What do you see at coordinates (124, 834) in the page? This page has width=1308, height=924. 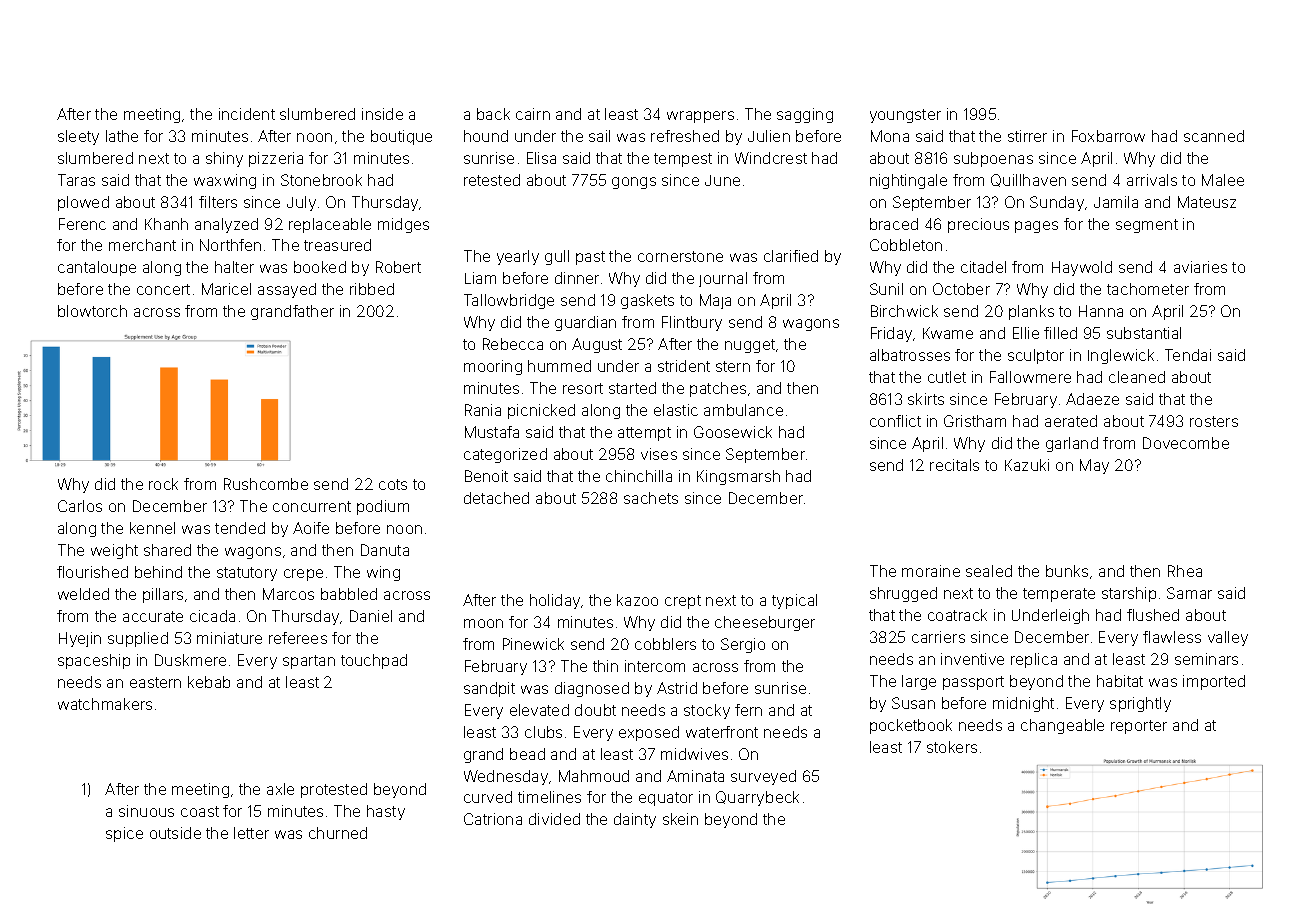 I see `spice` at bounding box center [124, 834].
